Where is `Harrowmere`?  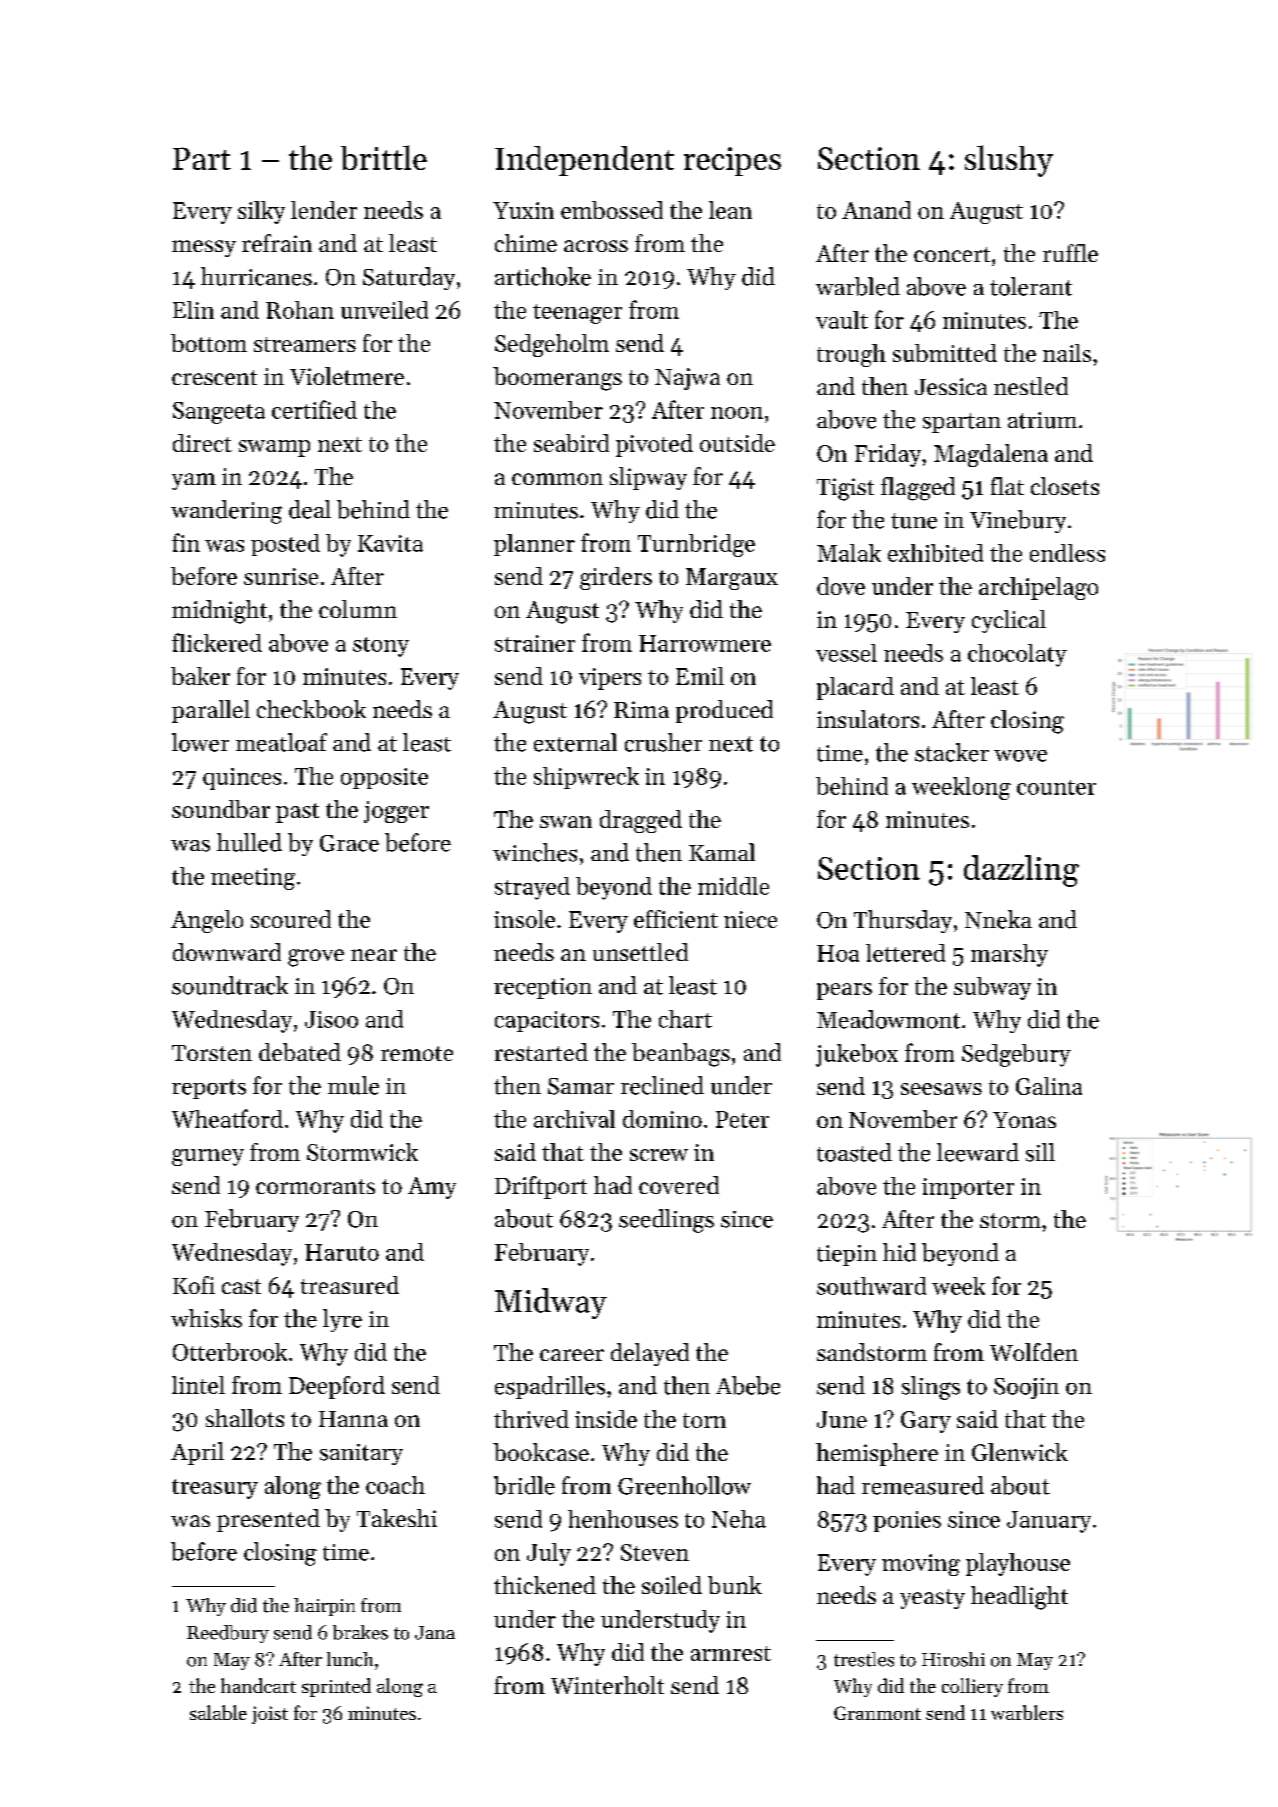
Harrowmere is located at coordinates (705, 643).
